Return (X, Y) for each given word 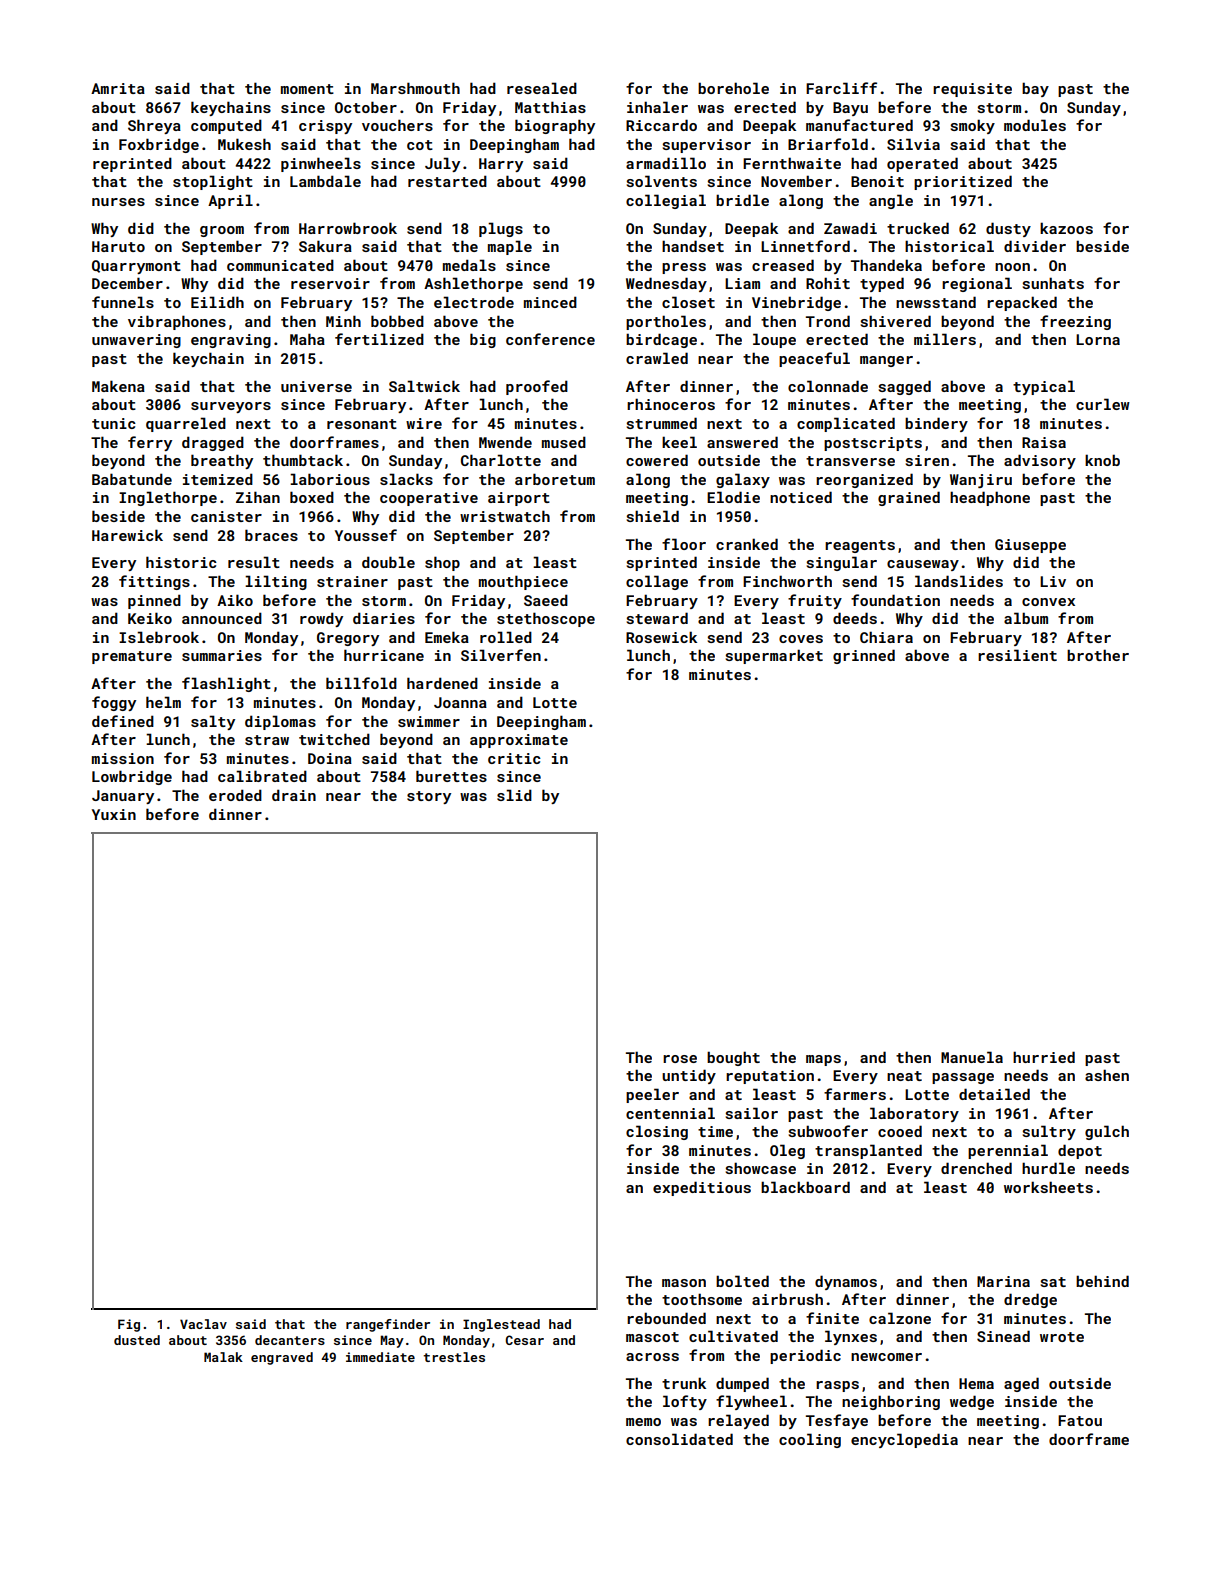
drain (294, 795)
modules (1035, 125)
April (230, 201)
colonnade (828, 386)
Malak (223, 1357)
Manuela (972, 1057)
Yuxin (114, 814)
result (254, 562)
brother (1098, 655)
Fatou (1080, 1420)
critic (514, 758)
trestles (454, 1357)
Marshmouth (415, 88)
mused (564, 442)
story (429, 797)
